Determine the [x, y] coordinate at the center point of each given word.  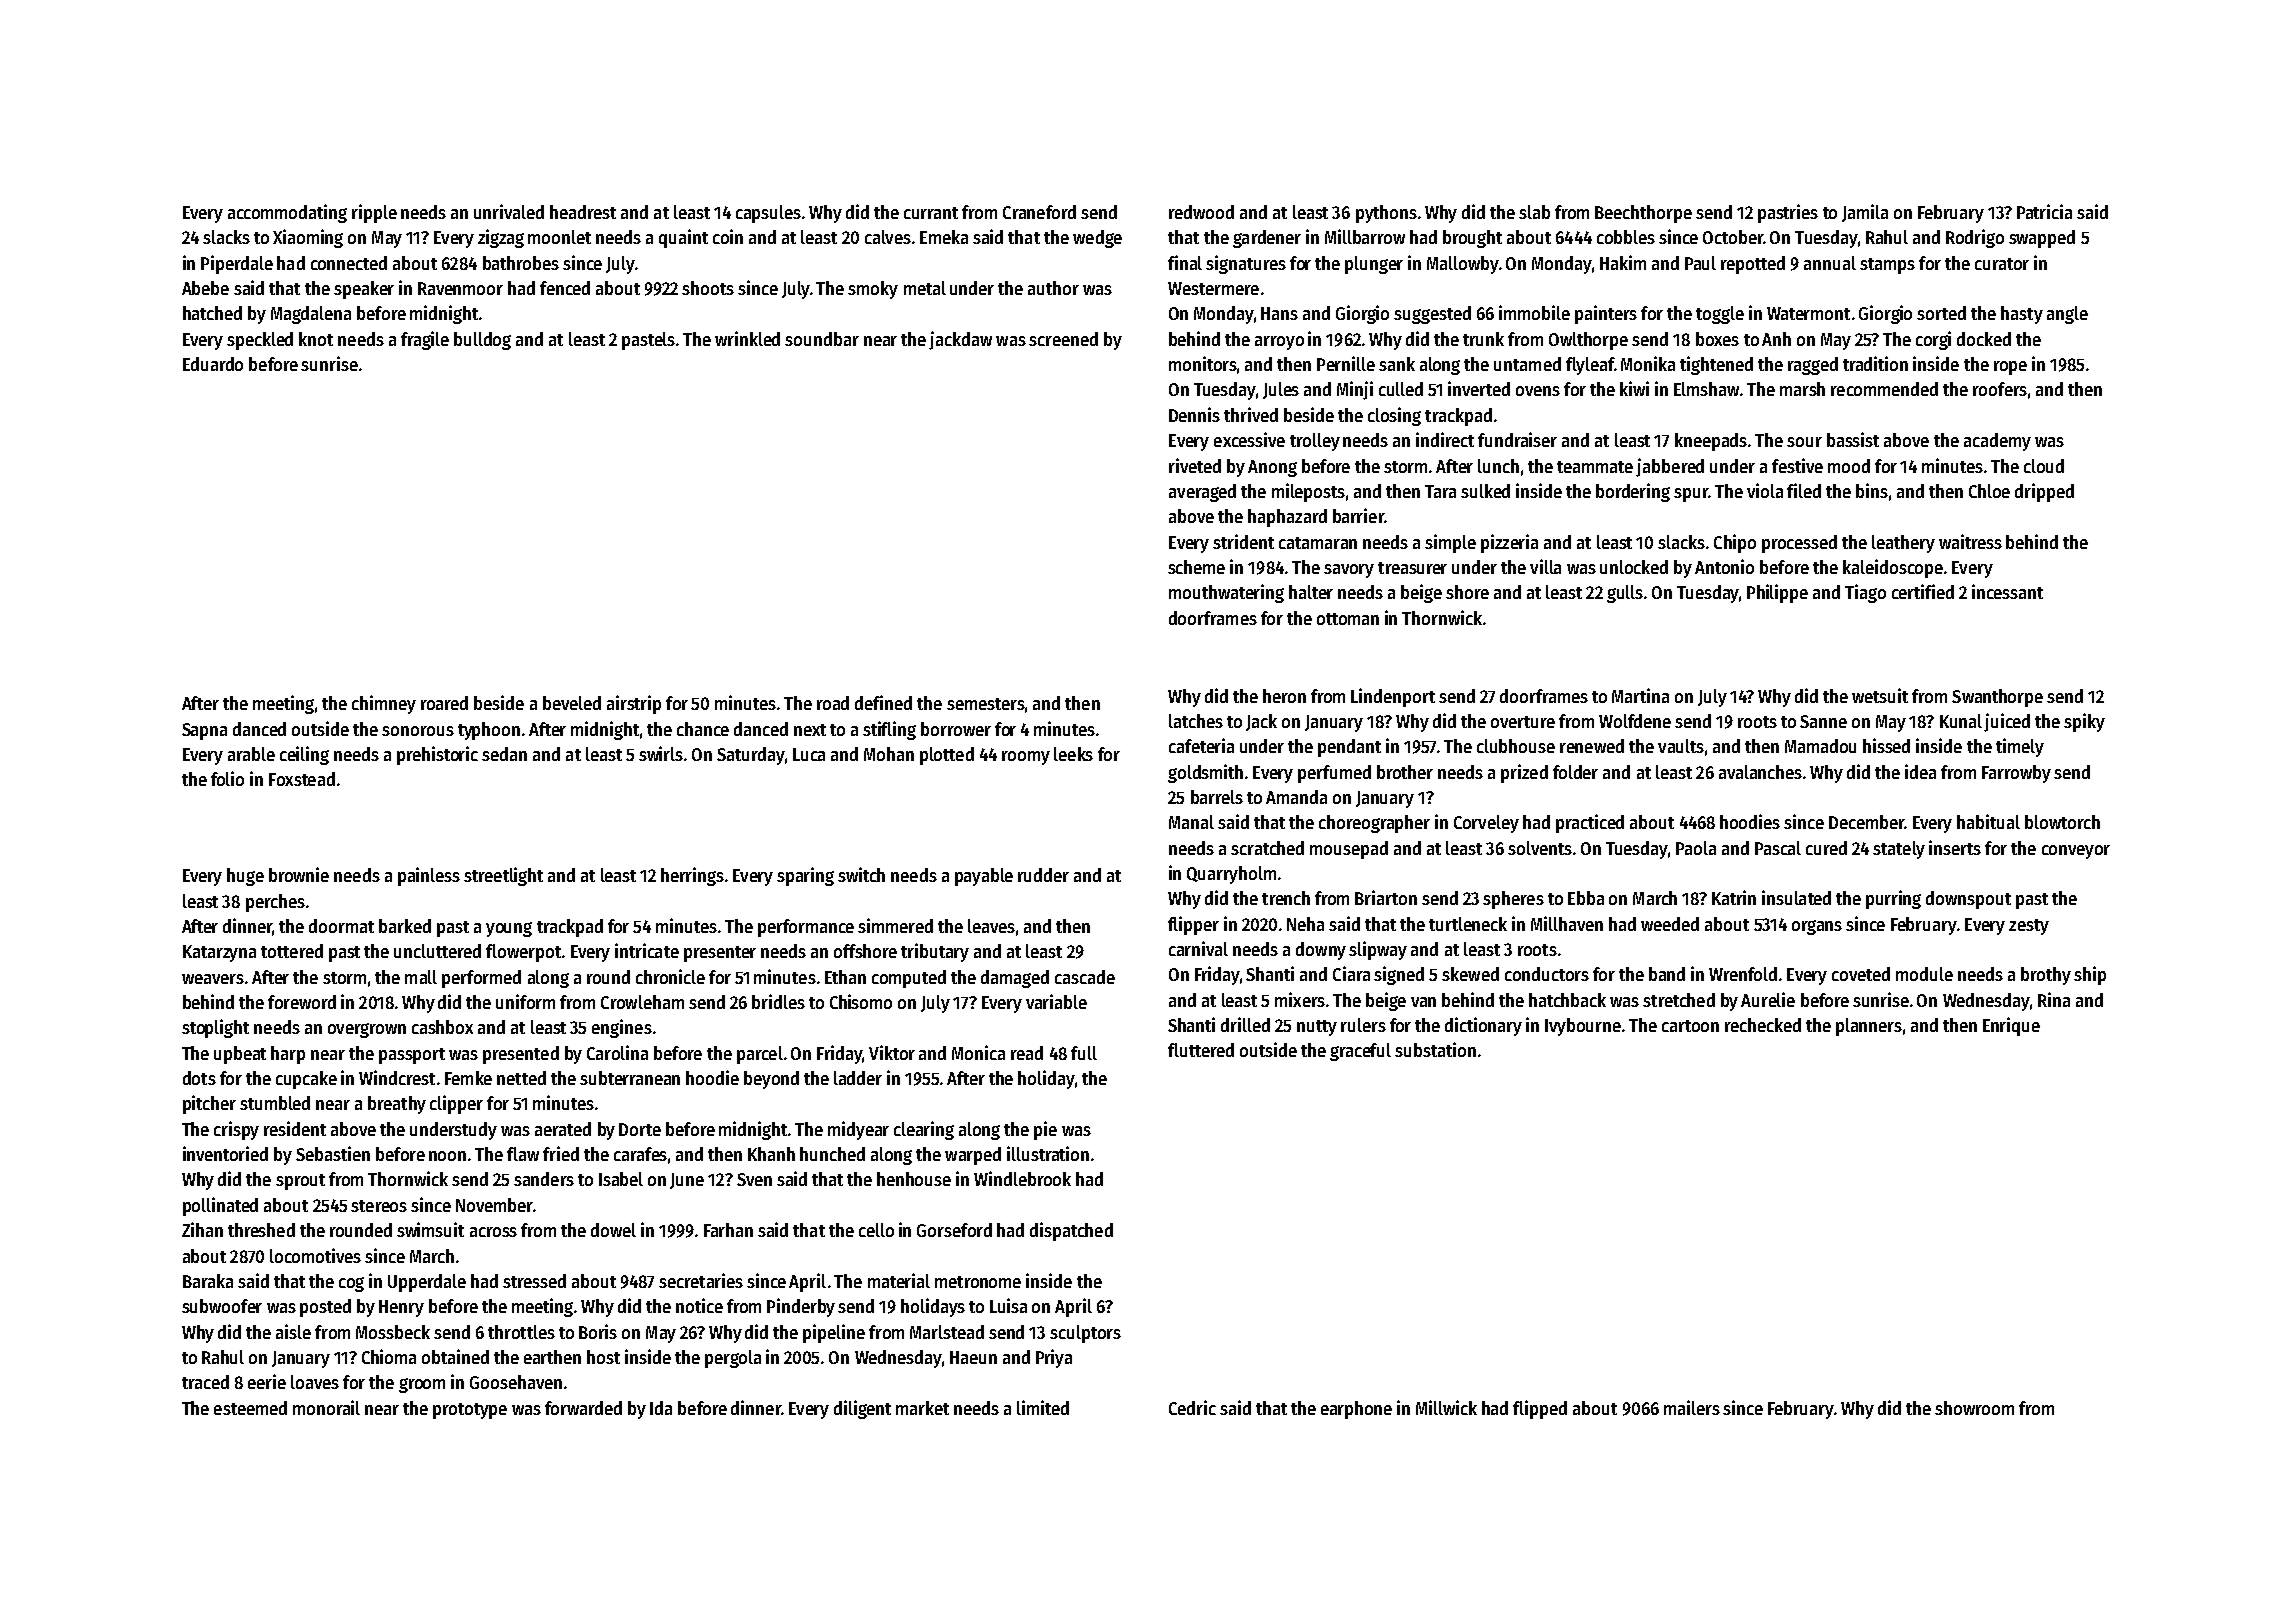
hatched [212, 313]
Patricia [2044, 211]
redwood [1201, 212]
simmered [895, 925]
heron [1284, 696]
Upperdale [427, 1283]
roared [444, 703]
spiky [2084, 722]
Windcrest [397, 1077]
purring [1893, 899]
